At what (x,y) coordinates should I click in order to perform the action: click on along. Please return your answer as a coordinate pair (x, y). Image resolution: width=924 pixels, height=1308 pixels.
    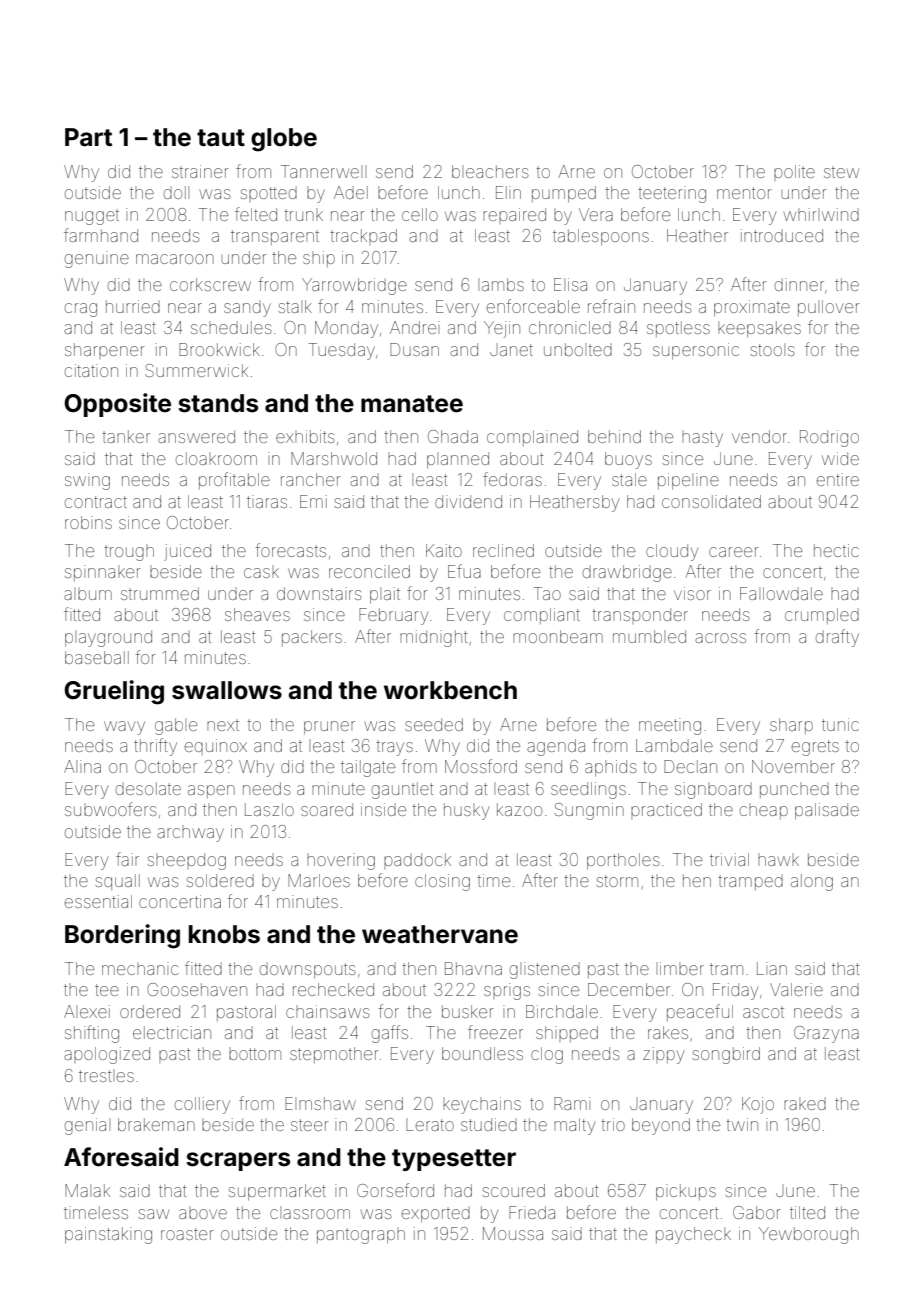
    Looking at the image, I should click on (812, 882).
